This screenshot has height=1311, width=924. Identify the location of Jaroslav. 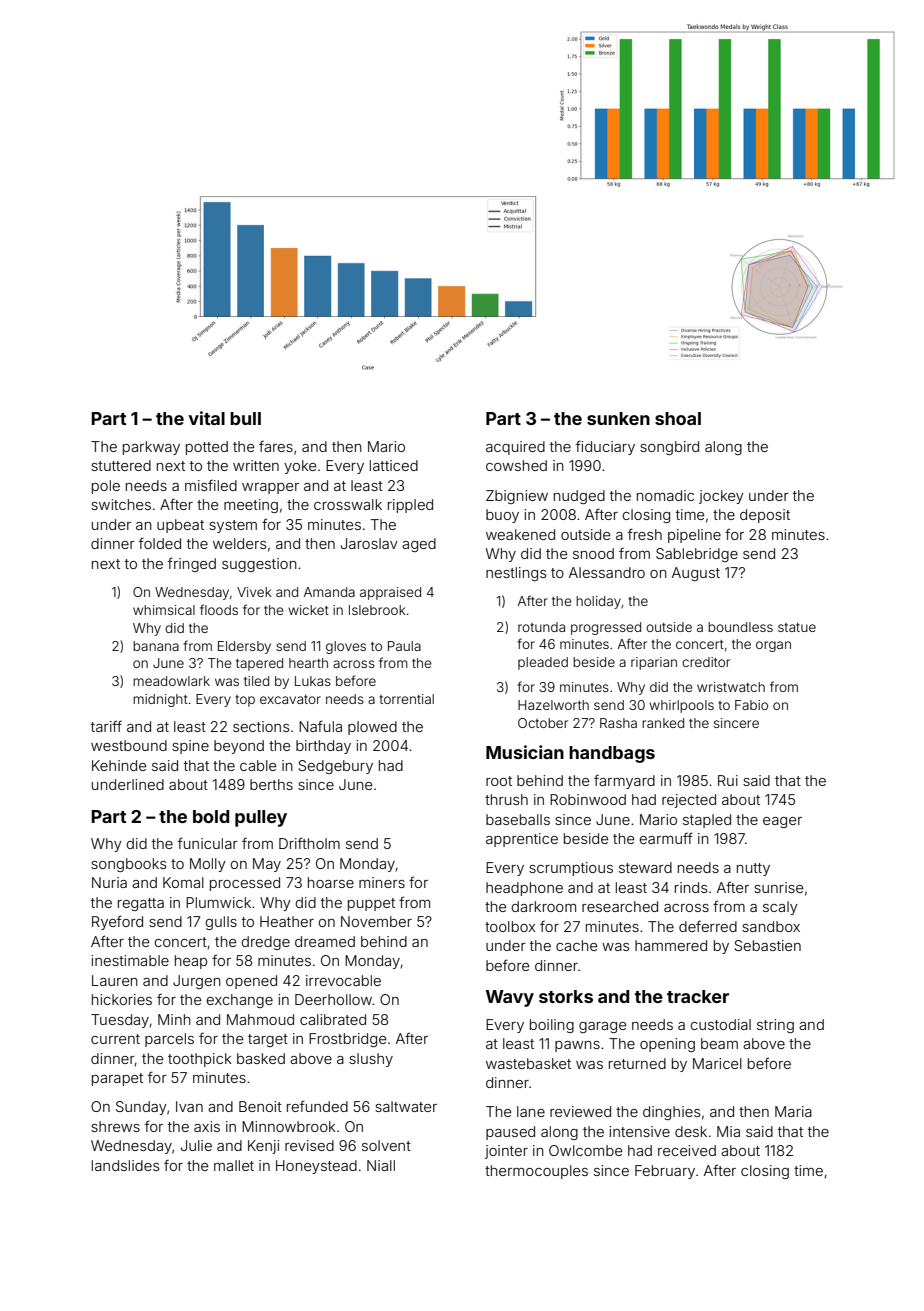
(369, 543).
